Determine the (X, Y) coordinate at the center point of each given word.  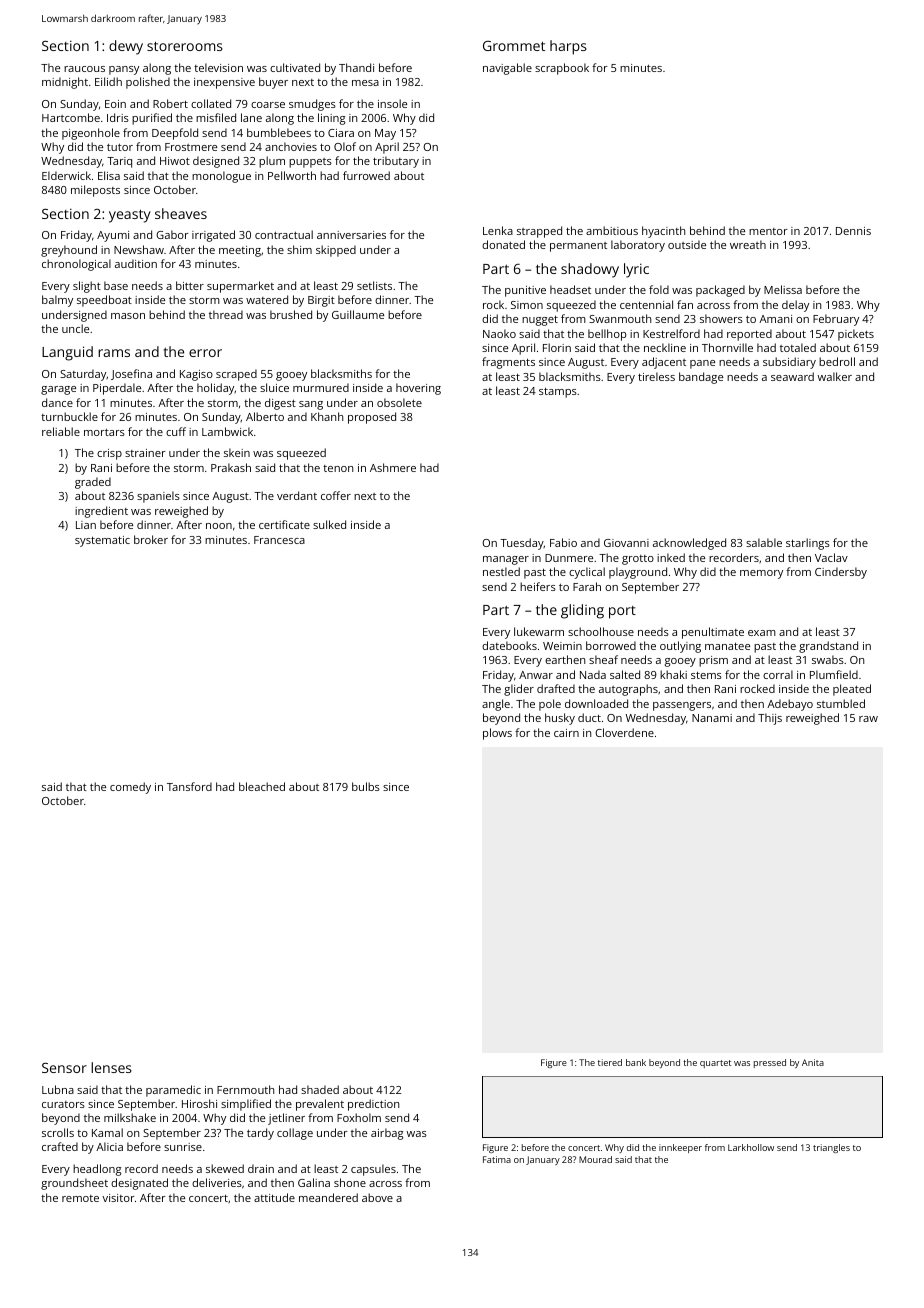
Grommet (514, 46)
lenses (111, 1067)
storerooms (185, 46)
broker (151, 539)
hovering (418, 389)
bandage (701, 378)
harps (568, 47)
